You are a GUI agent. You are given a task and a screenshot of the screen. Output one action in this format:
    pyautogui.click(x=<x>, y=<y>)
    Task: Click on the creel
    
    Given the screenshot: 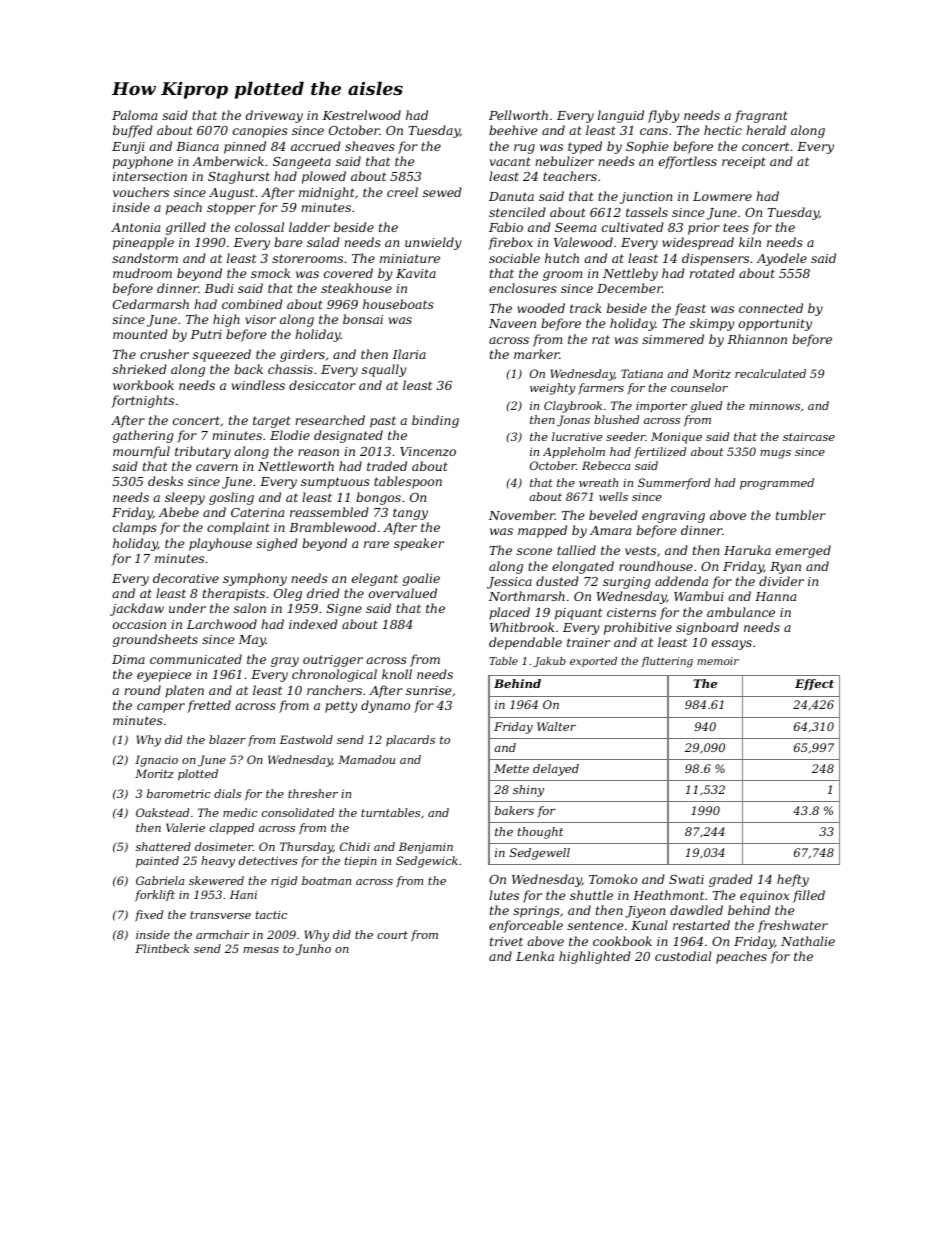 What is the action you would take?
    pyautogui.click(x=402, y=192)
